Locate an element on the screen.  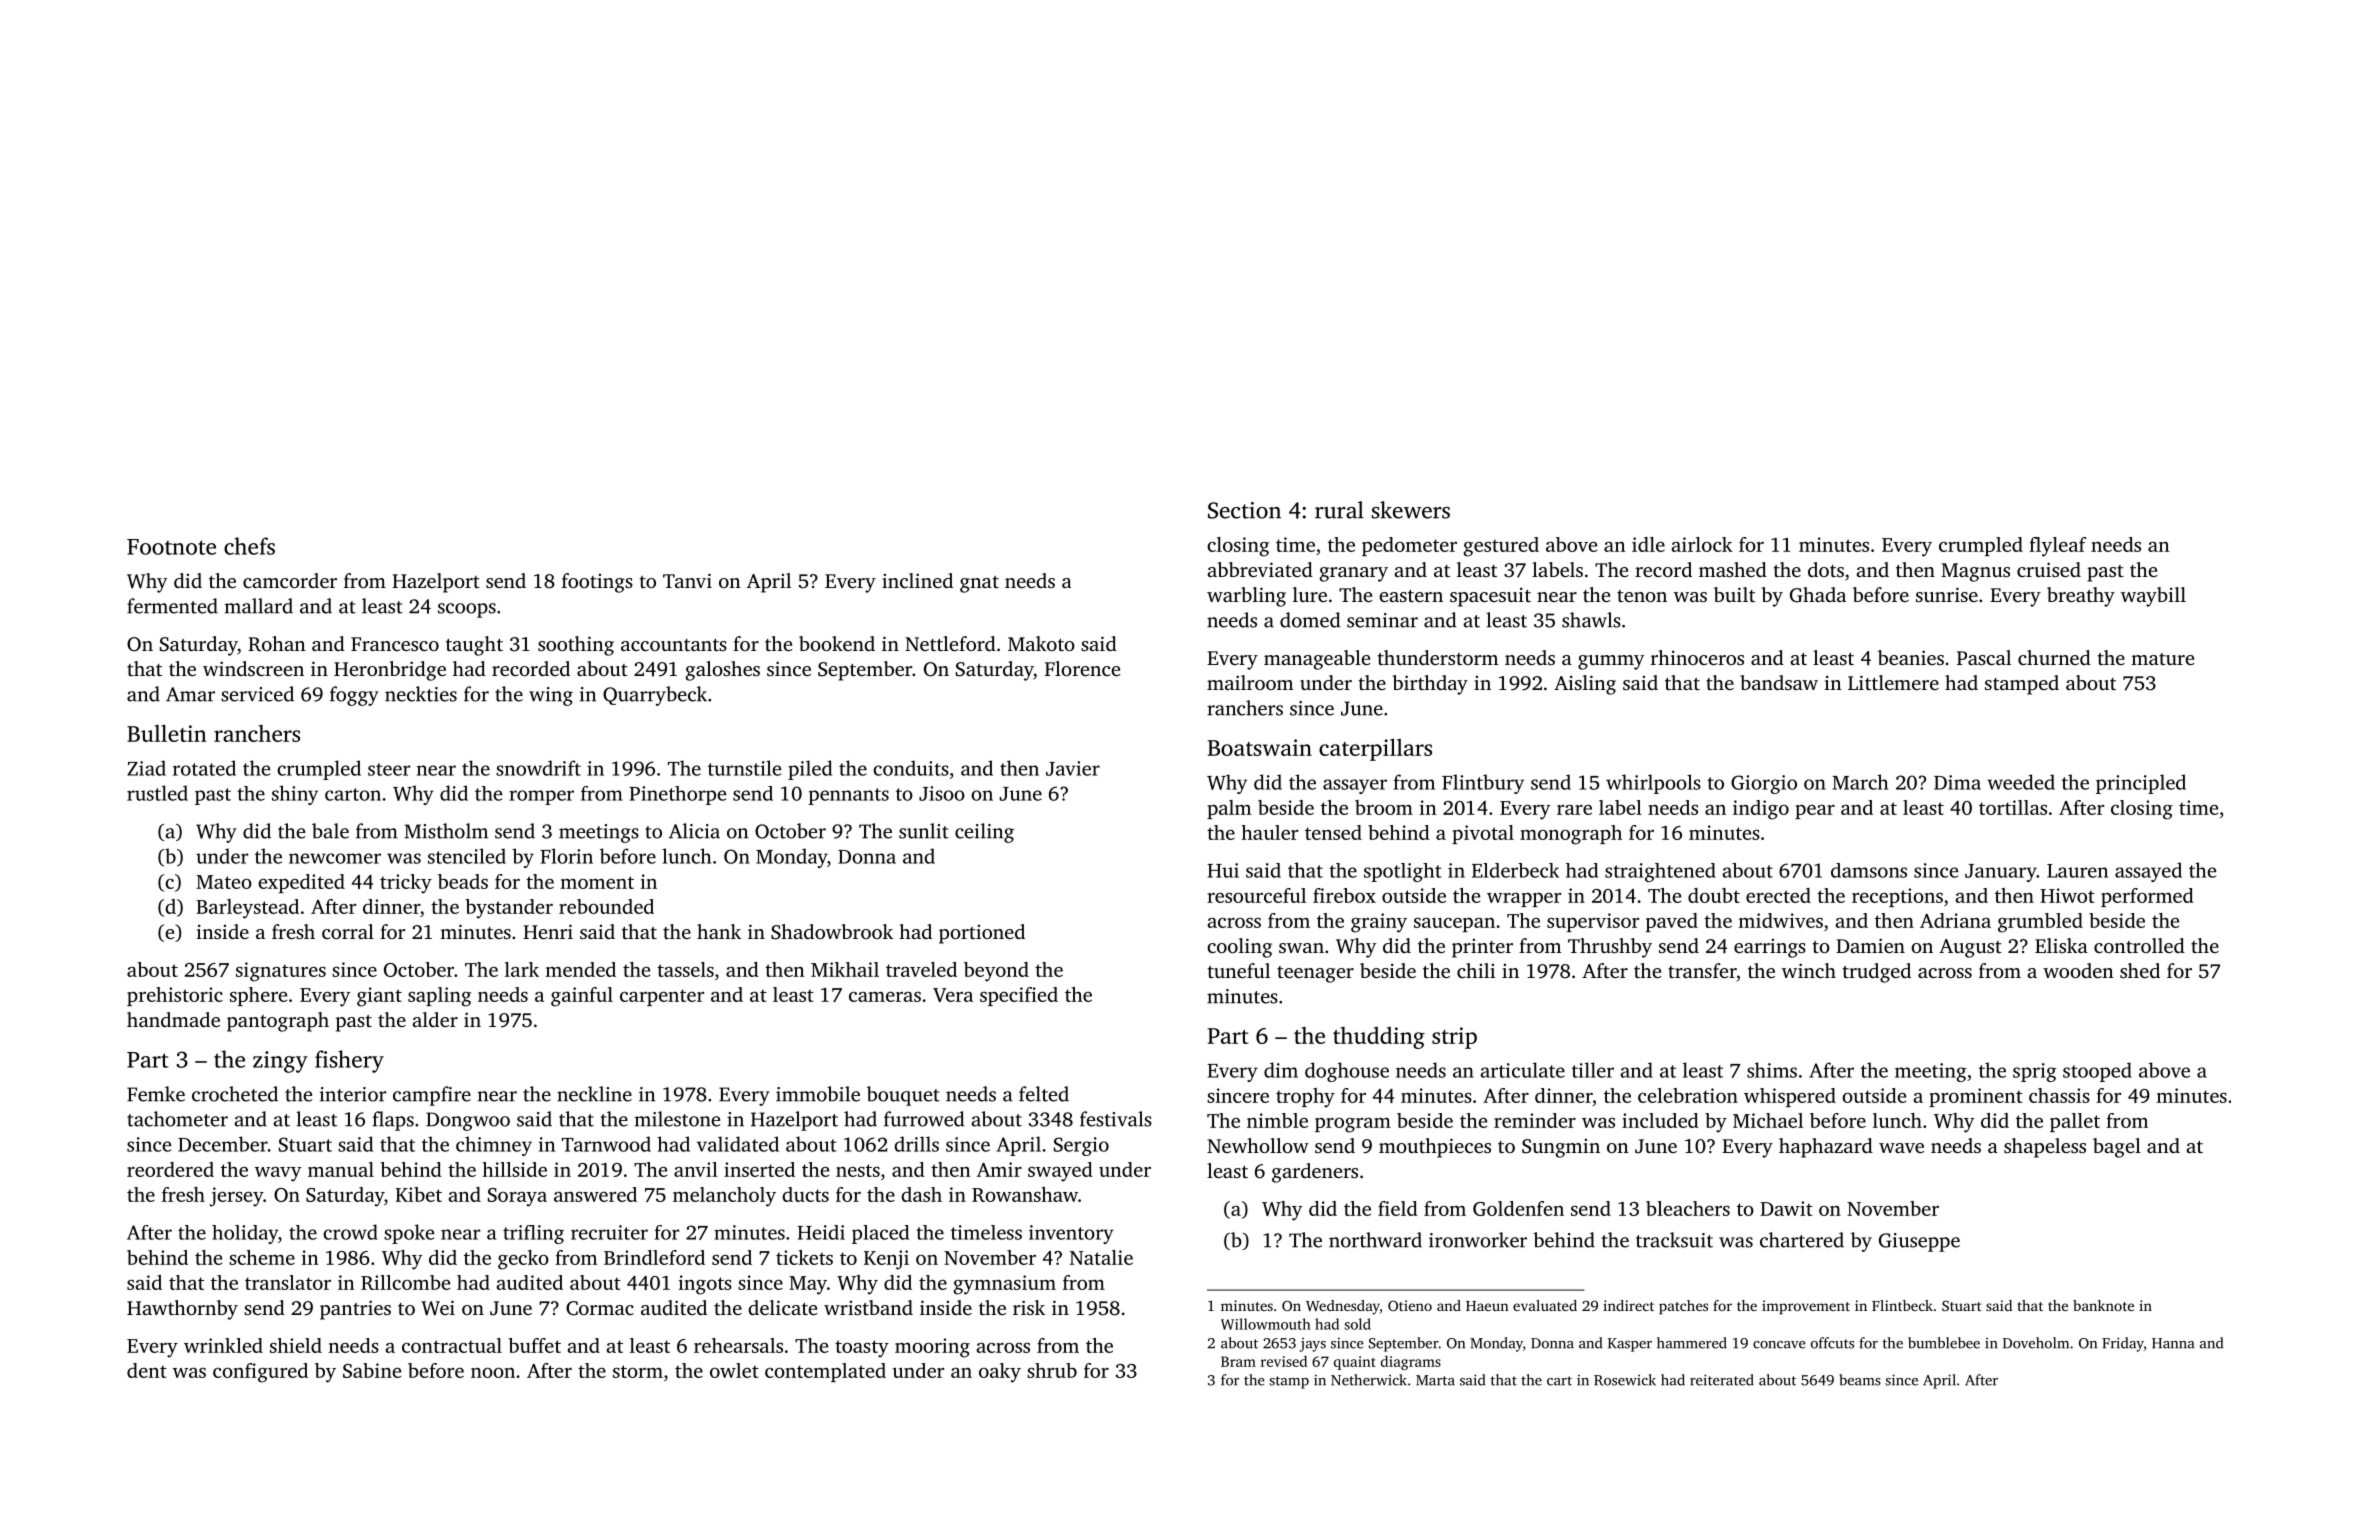
Haeun is located at coordinates (1487, 1306).
